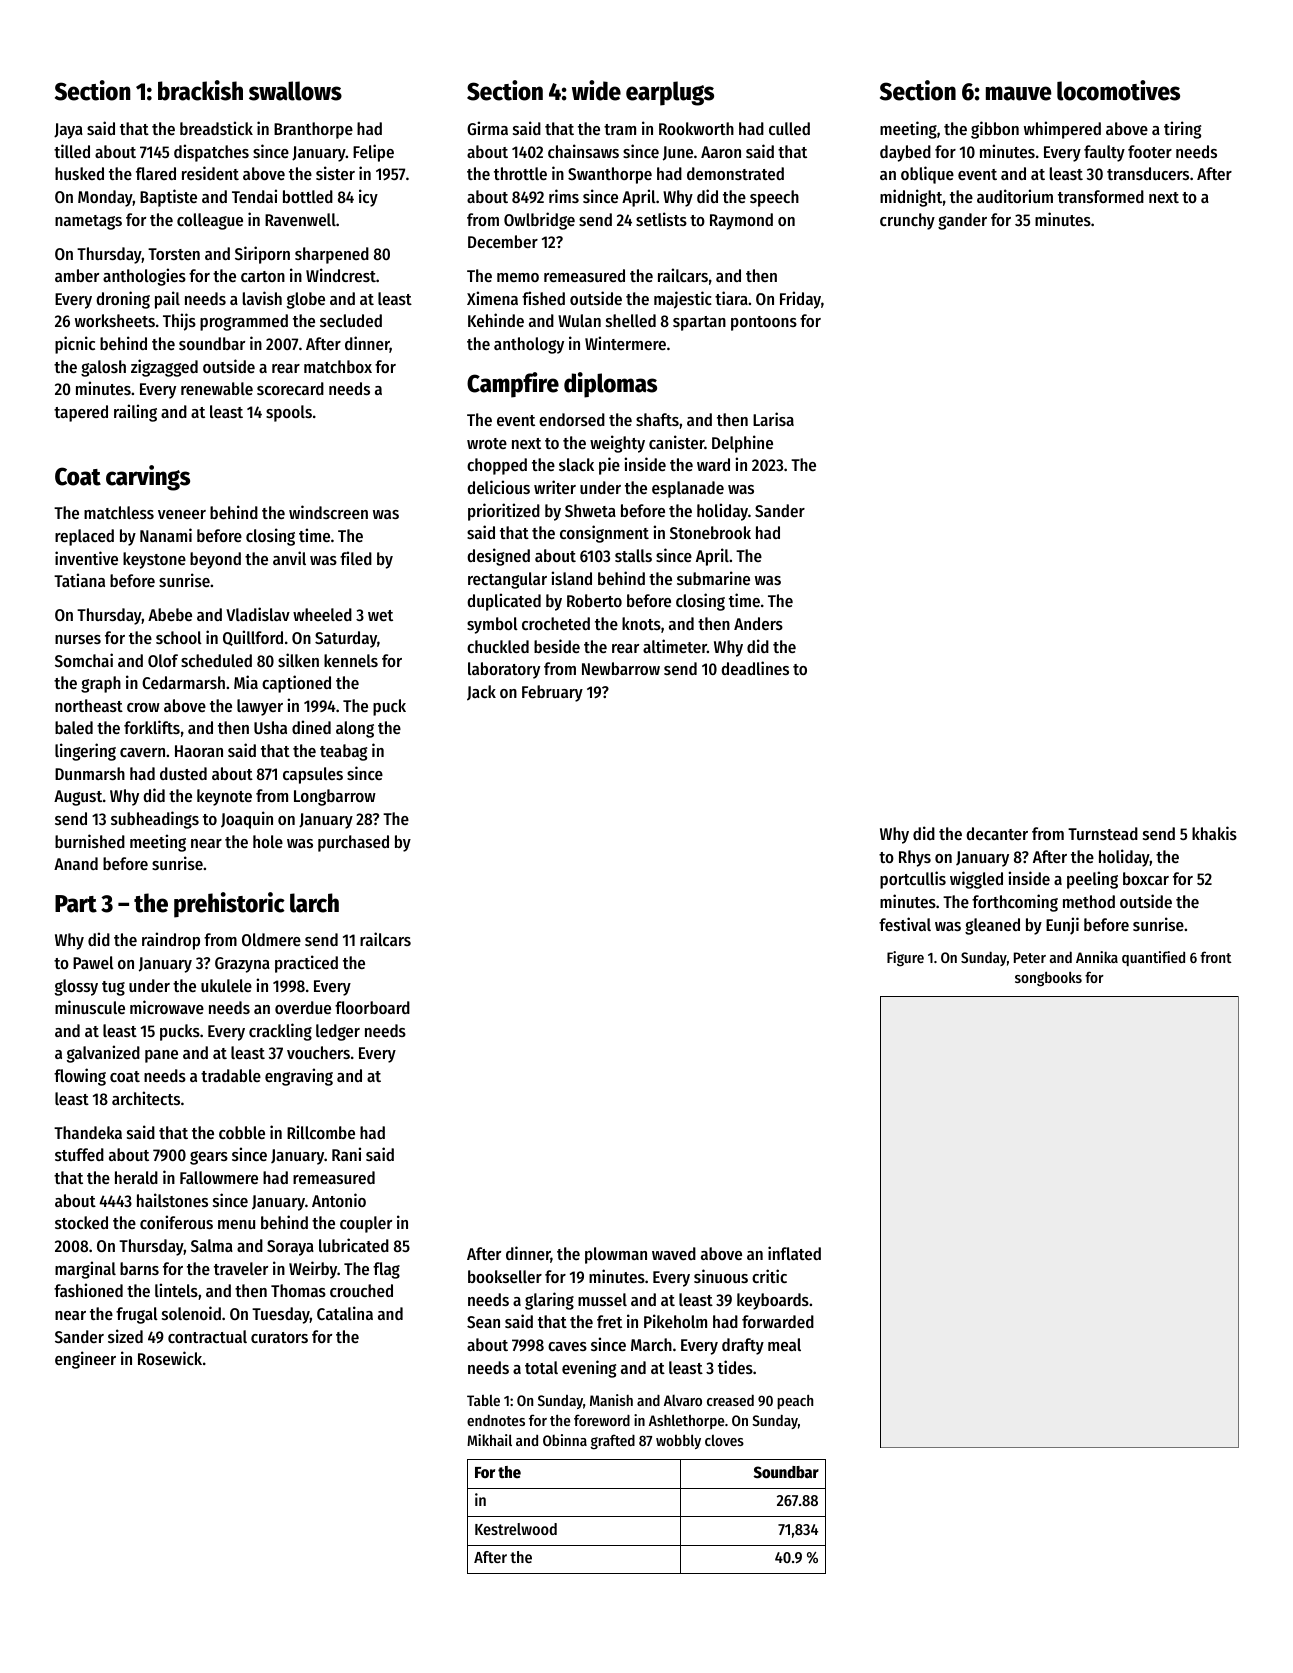 Image resolution: width=1293 pixels, height=1673 pixels. I want to click on practiced, so click(306, 964).
